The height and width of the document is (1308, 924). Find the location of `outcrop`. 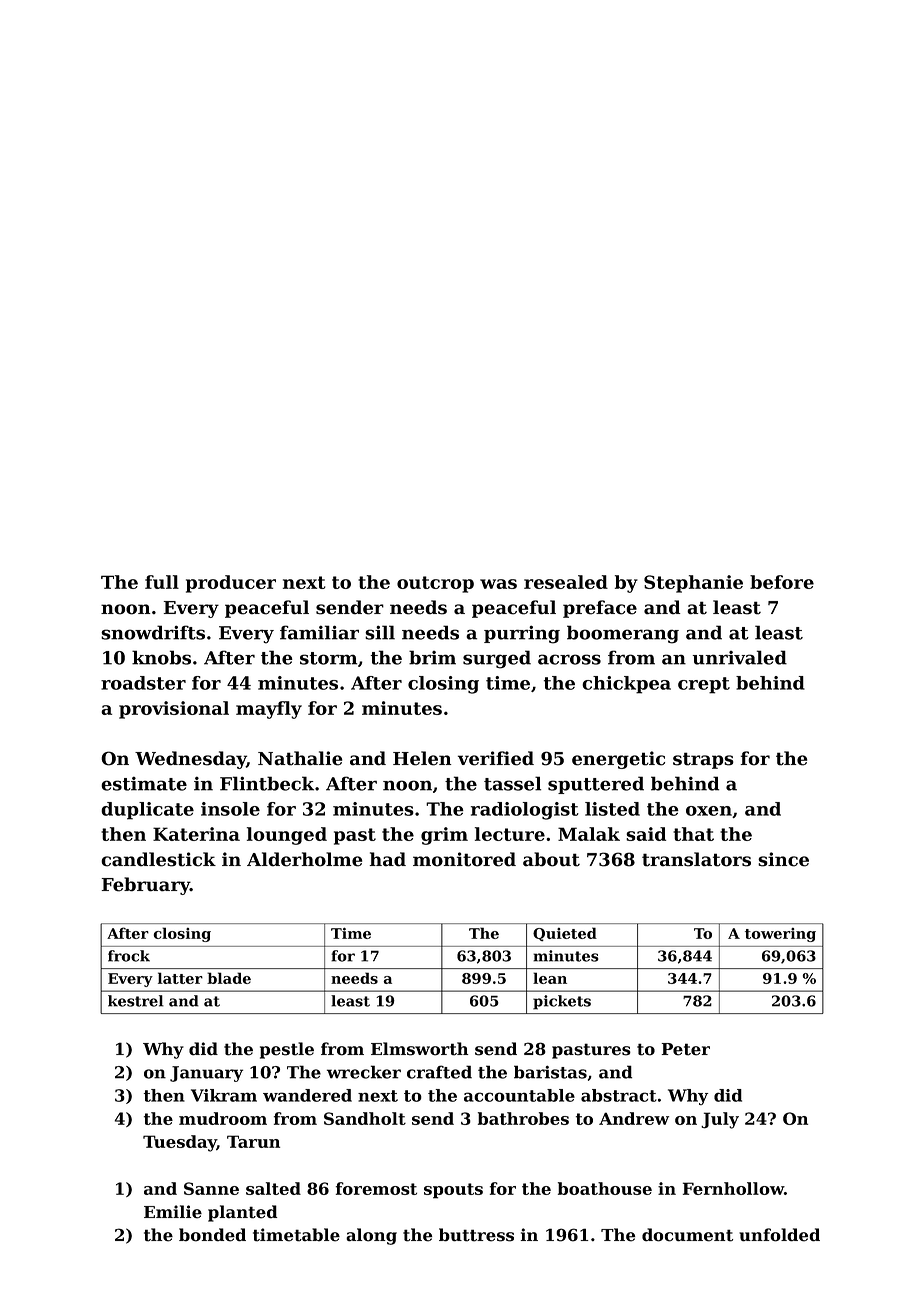

outcrop is located at coordinates (435, 584).
